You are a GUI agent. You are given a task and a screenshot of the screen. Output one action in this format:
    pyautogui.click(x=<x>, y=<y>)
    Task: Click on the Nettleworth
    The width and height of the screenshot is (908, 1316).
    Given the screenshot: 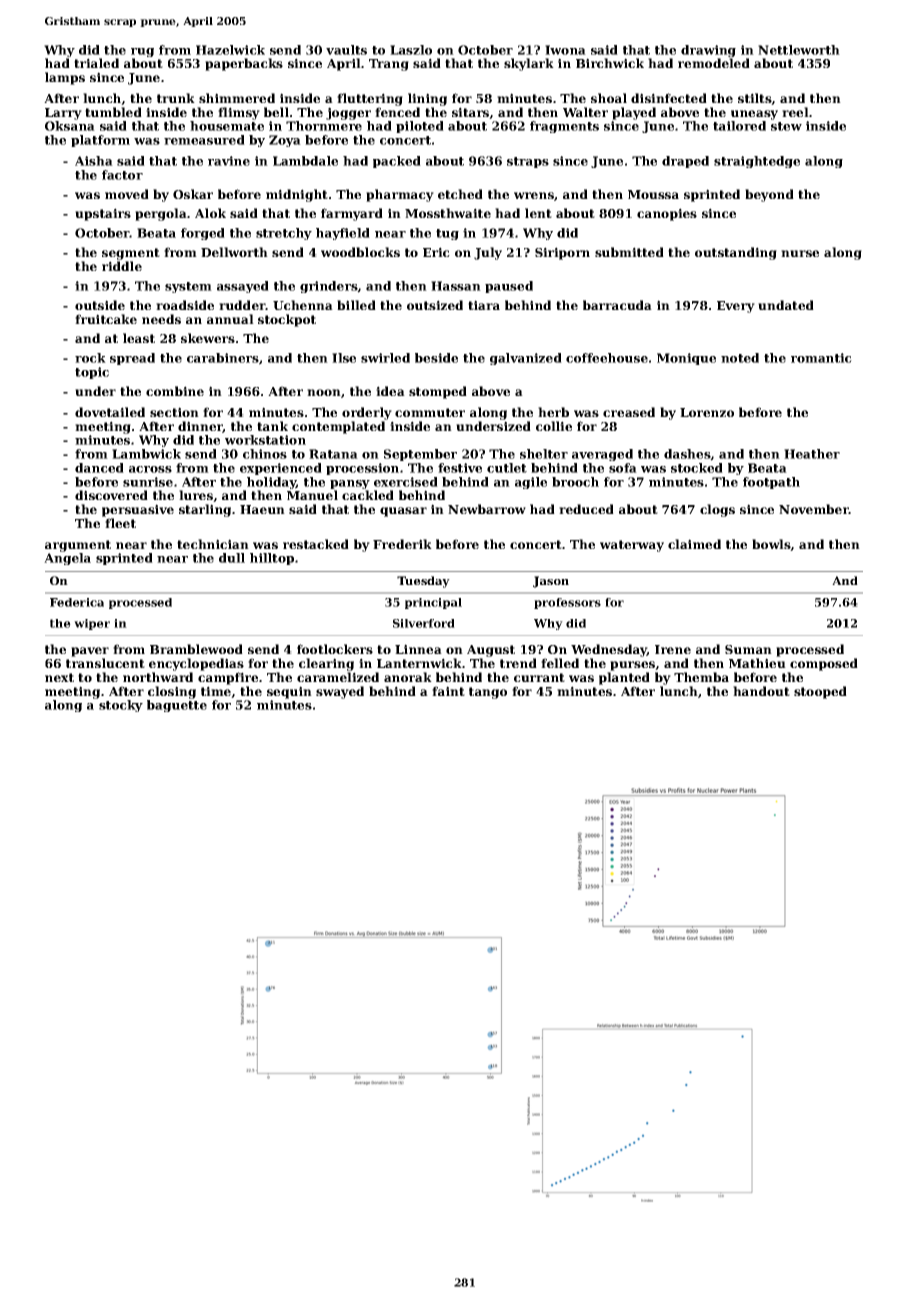 What is the action you would take?
    pyautogui.click(x=799, y=50)
